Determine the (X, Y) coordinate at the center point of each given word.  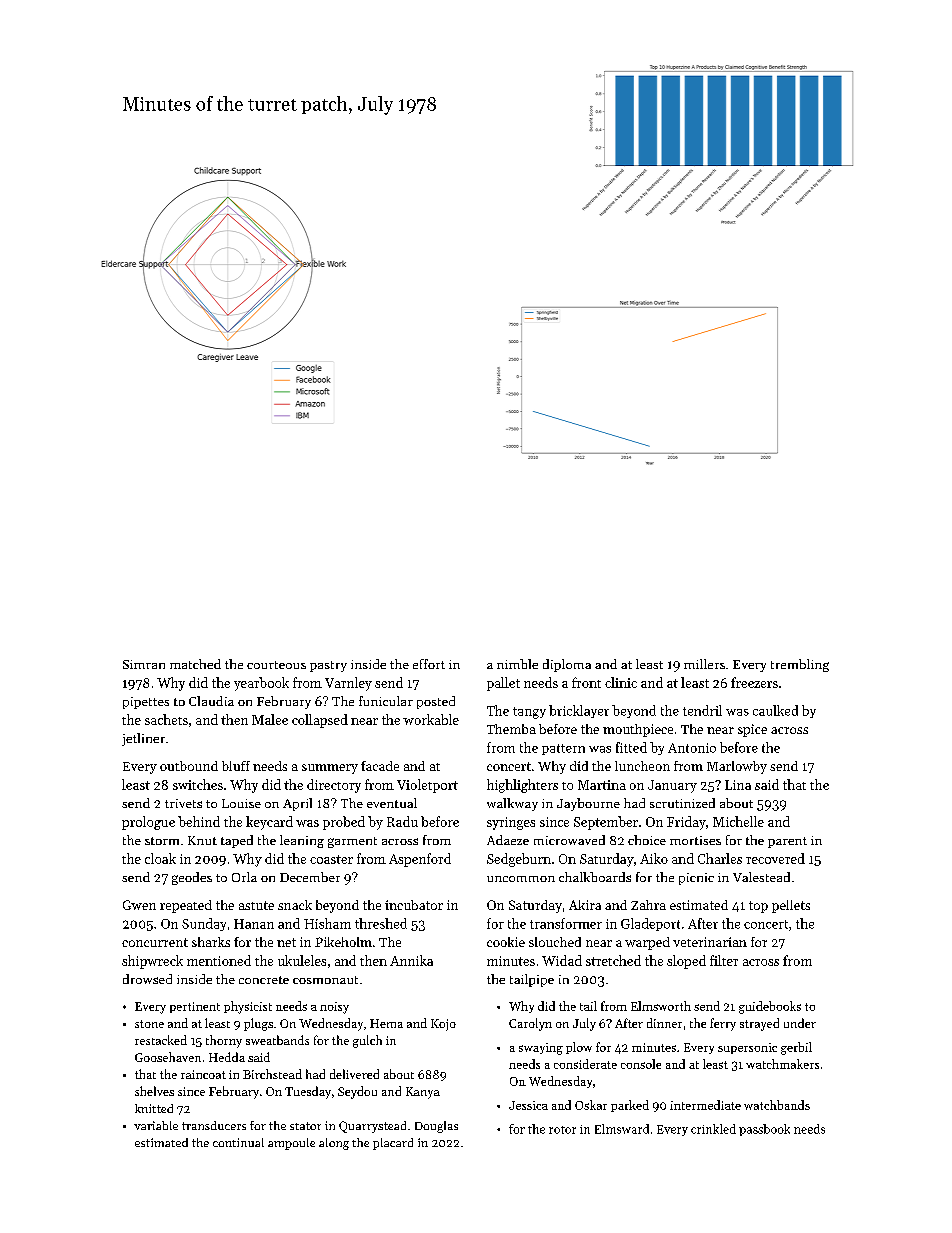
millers (704, 664)
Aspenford (420, 860)
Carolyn (530, 1024)
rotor (562, 1130)
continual (238, 1142)
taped (237, 841)
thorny (224, 1041)
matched (195, 664)
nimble (517, 664)
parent (787, 842)
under (800, 1023)
